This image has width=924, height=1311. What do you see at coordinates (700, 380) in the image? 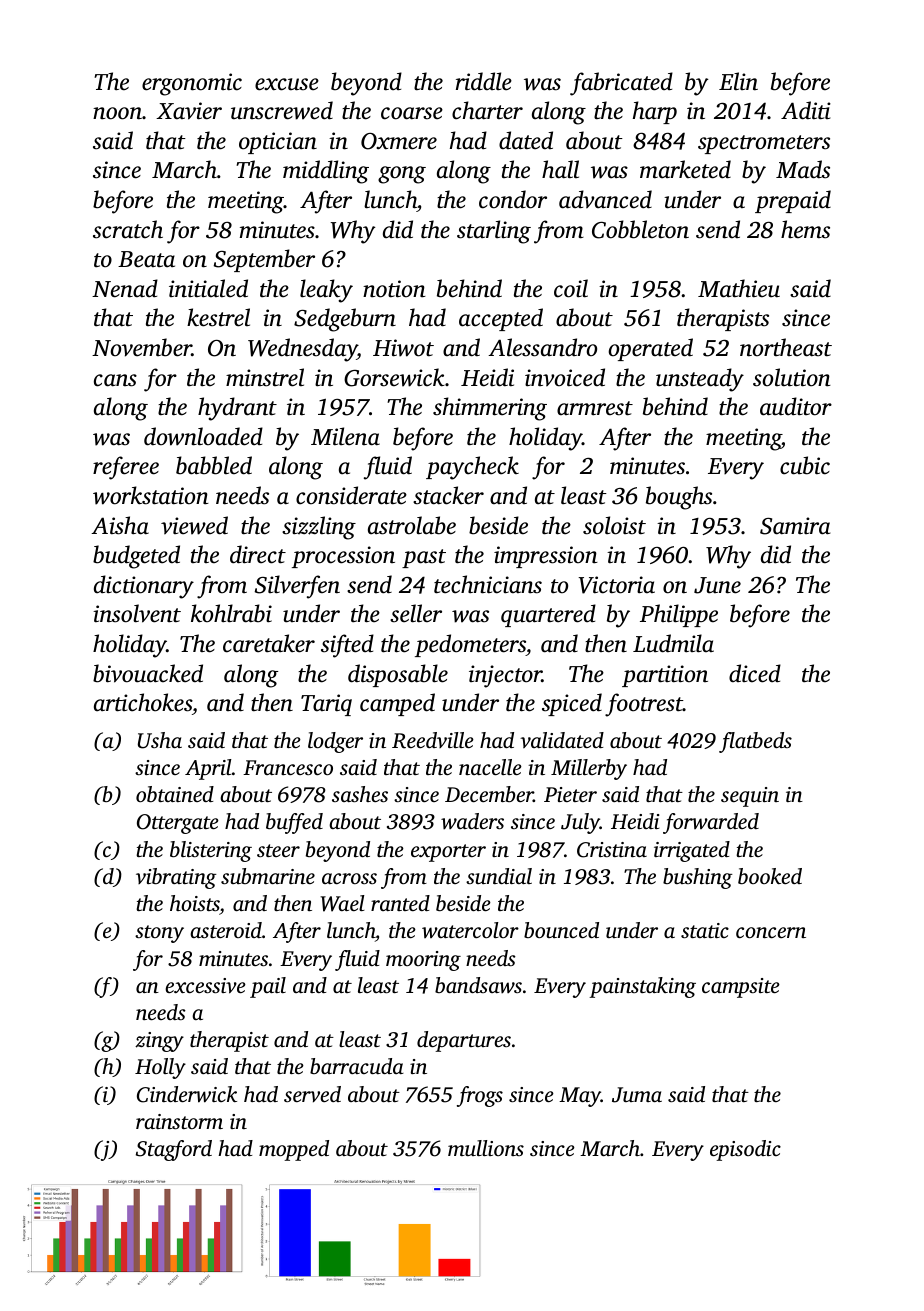
I see `unsteady` at bounding box center [700, 380].
